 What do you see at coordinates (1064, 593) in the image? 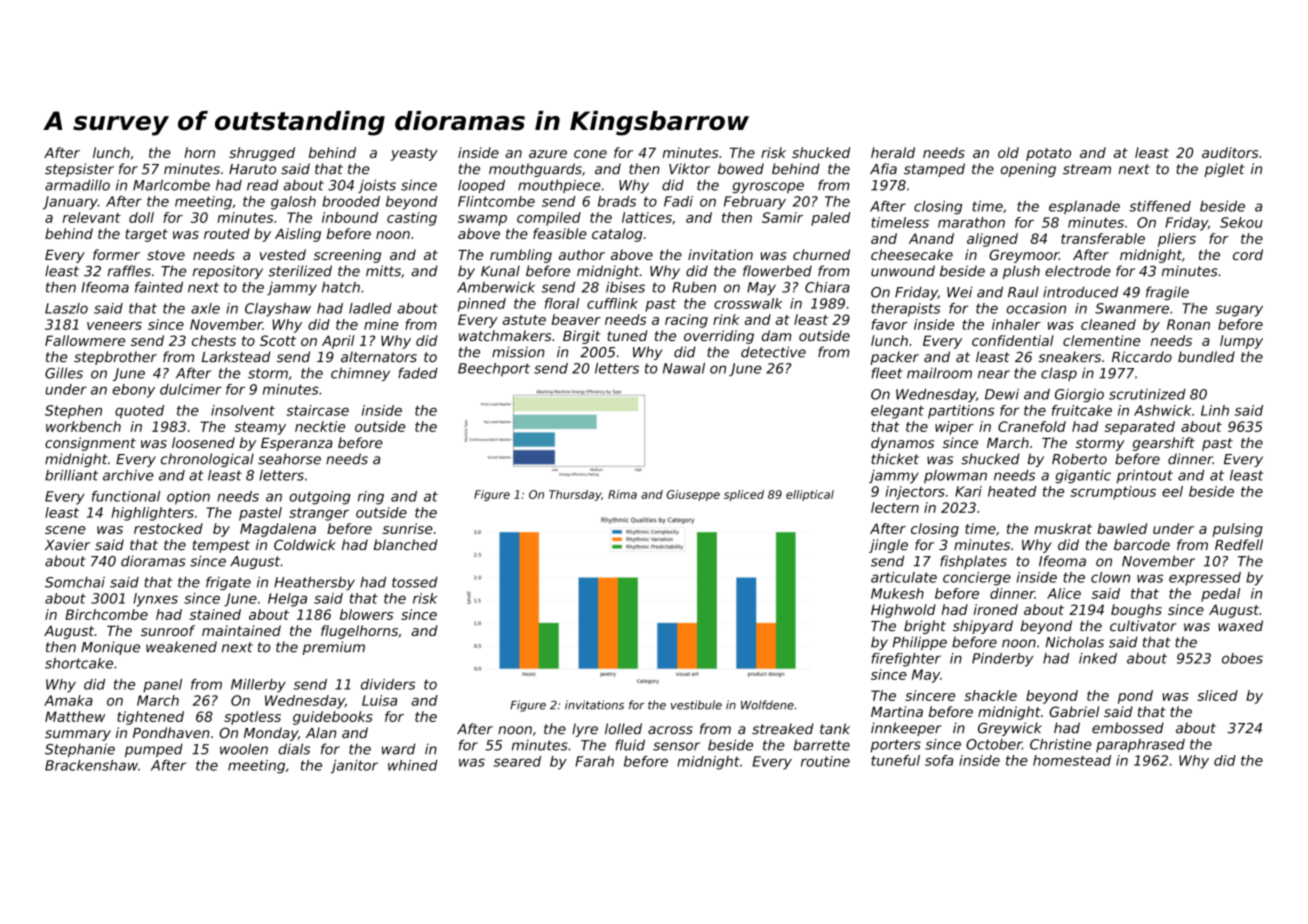
I see `Alice` at bounding box center [1064, 593].
